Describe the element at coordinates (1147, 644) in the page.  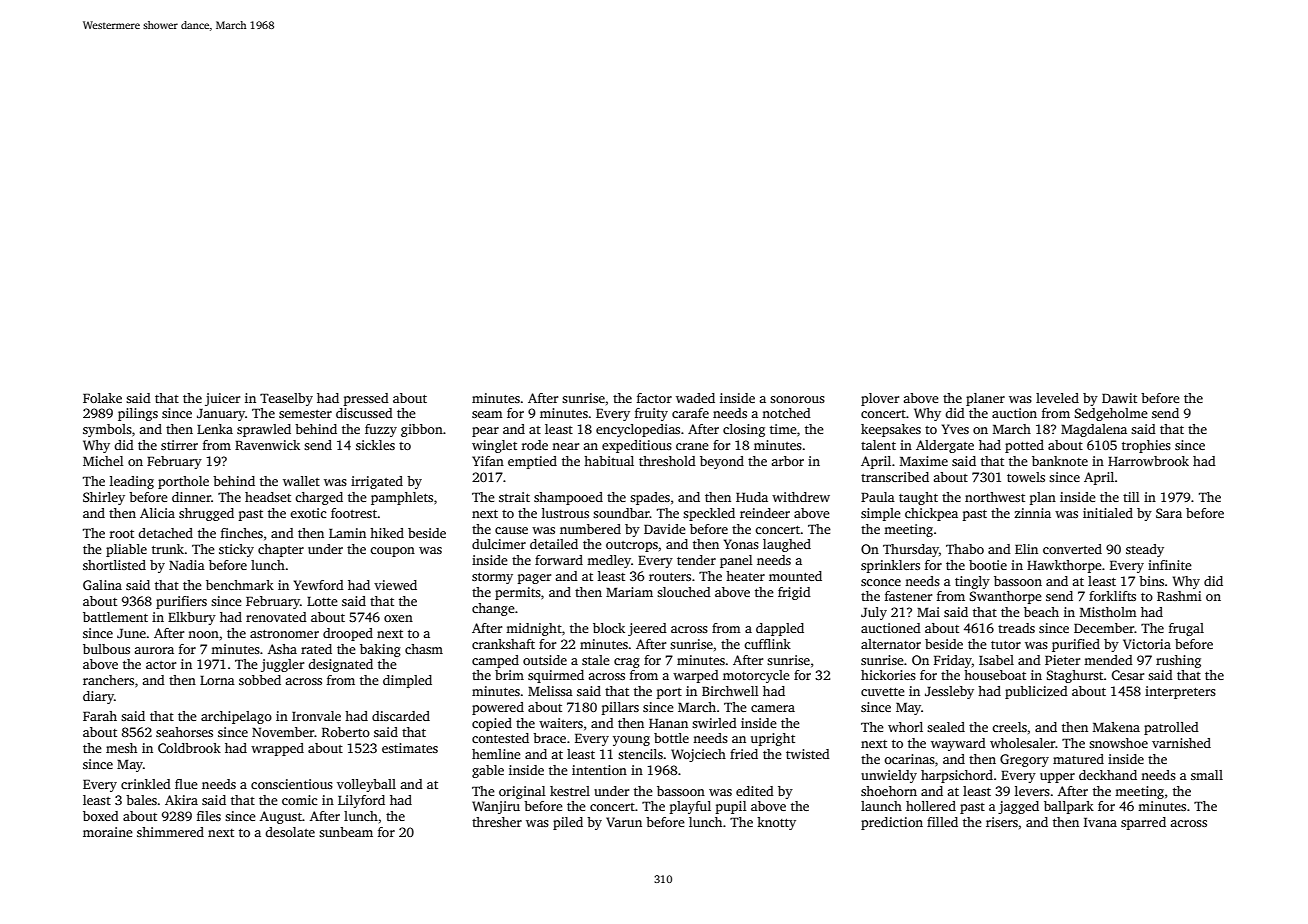
I see `Victoria` at that location.
